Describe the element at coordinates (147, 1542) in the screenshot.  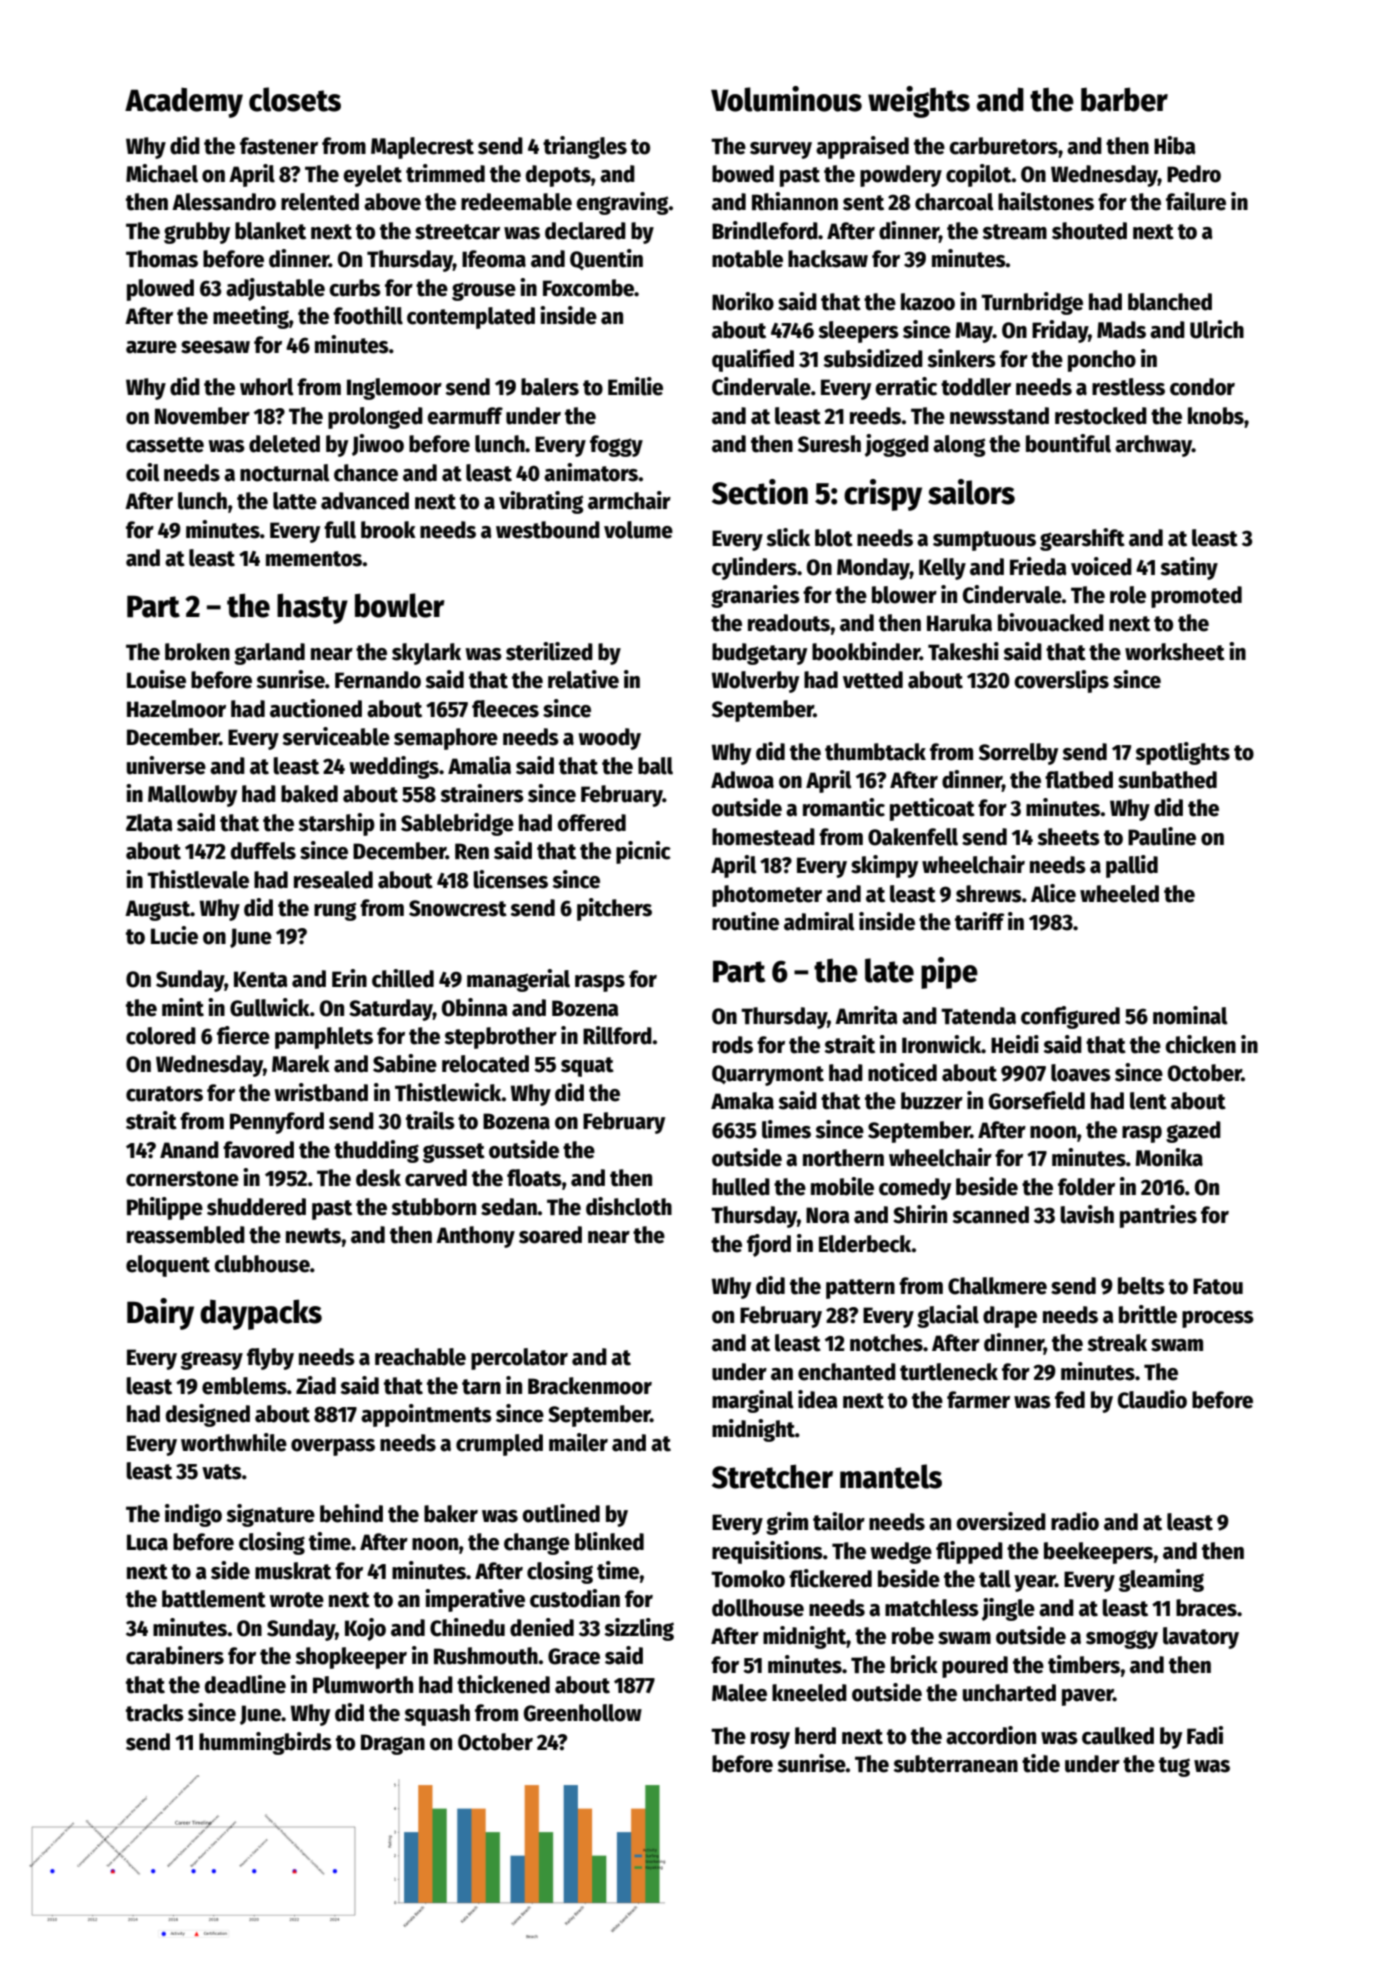
I see `Luca` at that location.
